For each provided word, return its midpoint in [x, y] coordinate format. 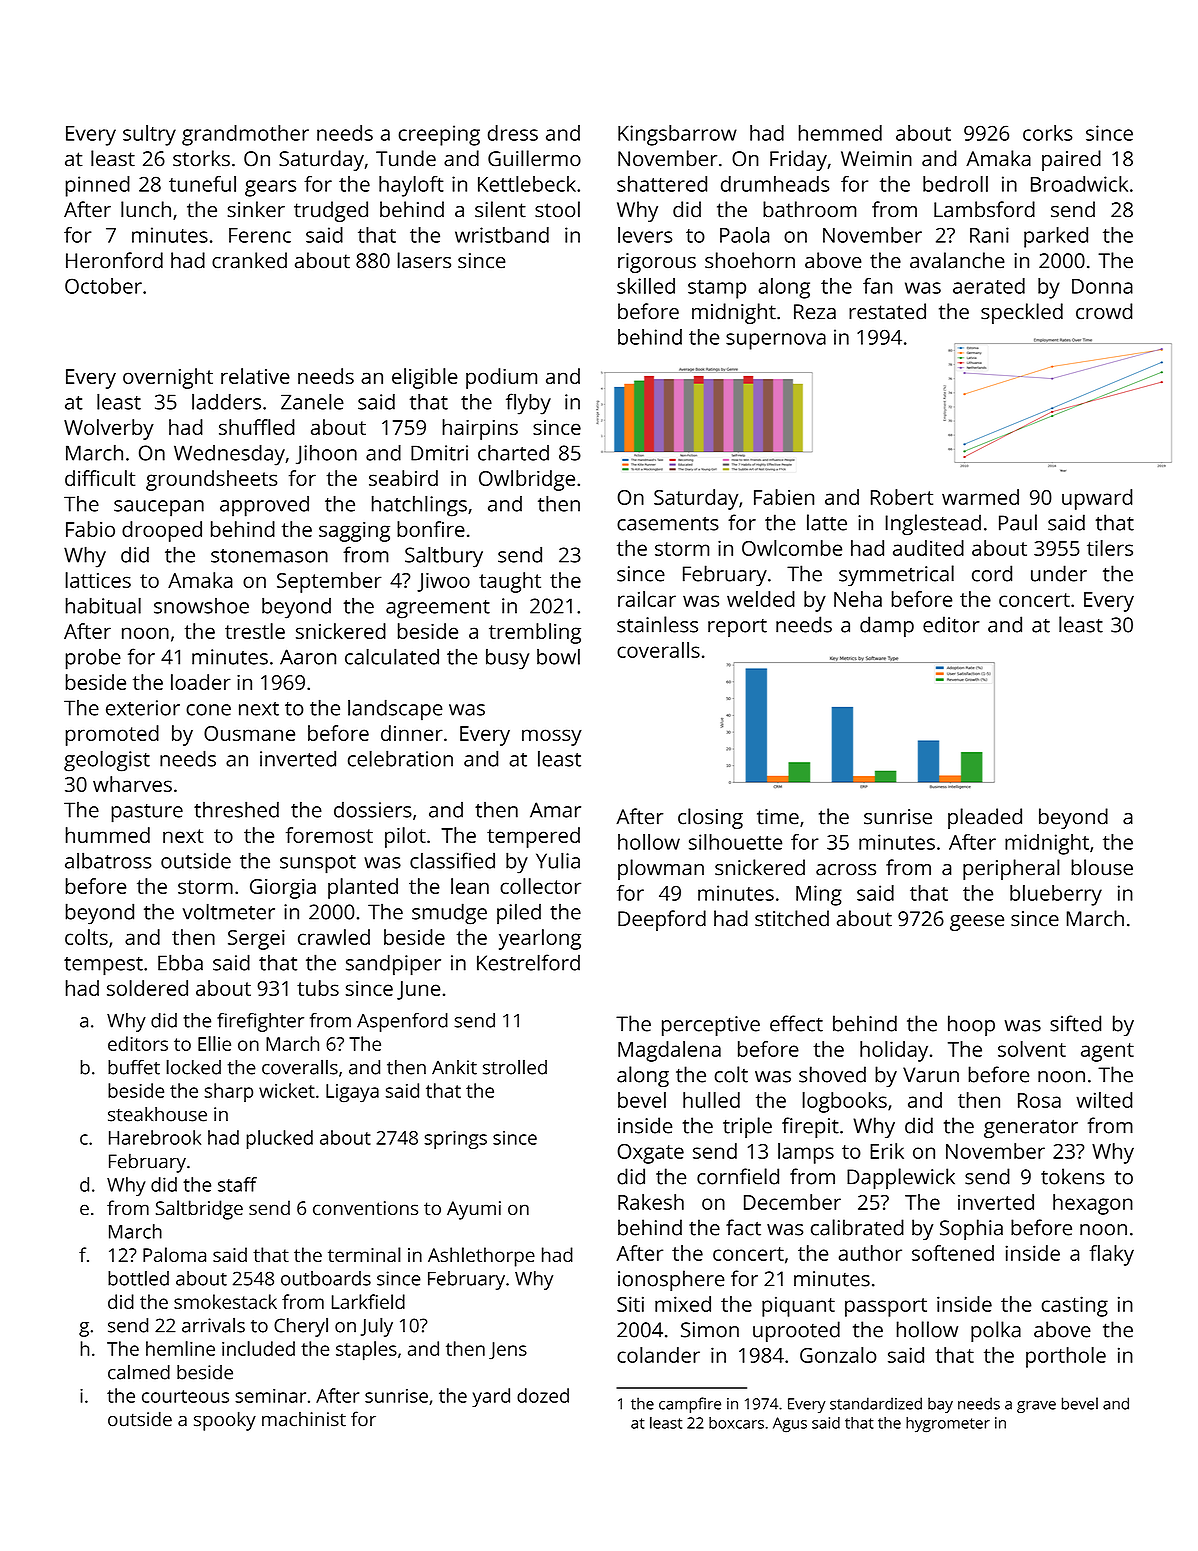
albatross [108, 860]
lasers [424, 260]
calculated [392, 656]
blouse [1102, 867]
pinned [98, 186]
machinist [304, 1419]
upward [1097, 499]
